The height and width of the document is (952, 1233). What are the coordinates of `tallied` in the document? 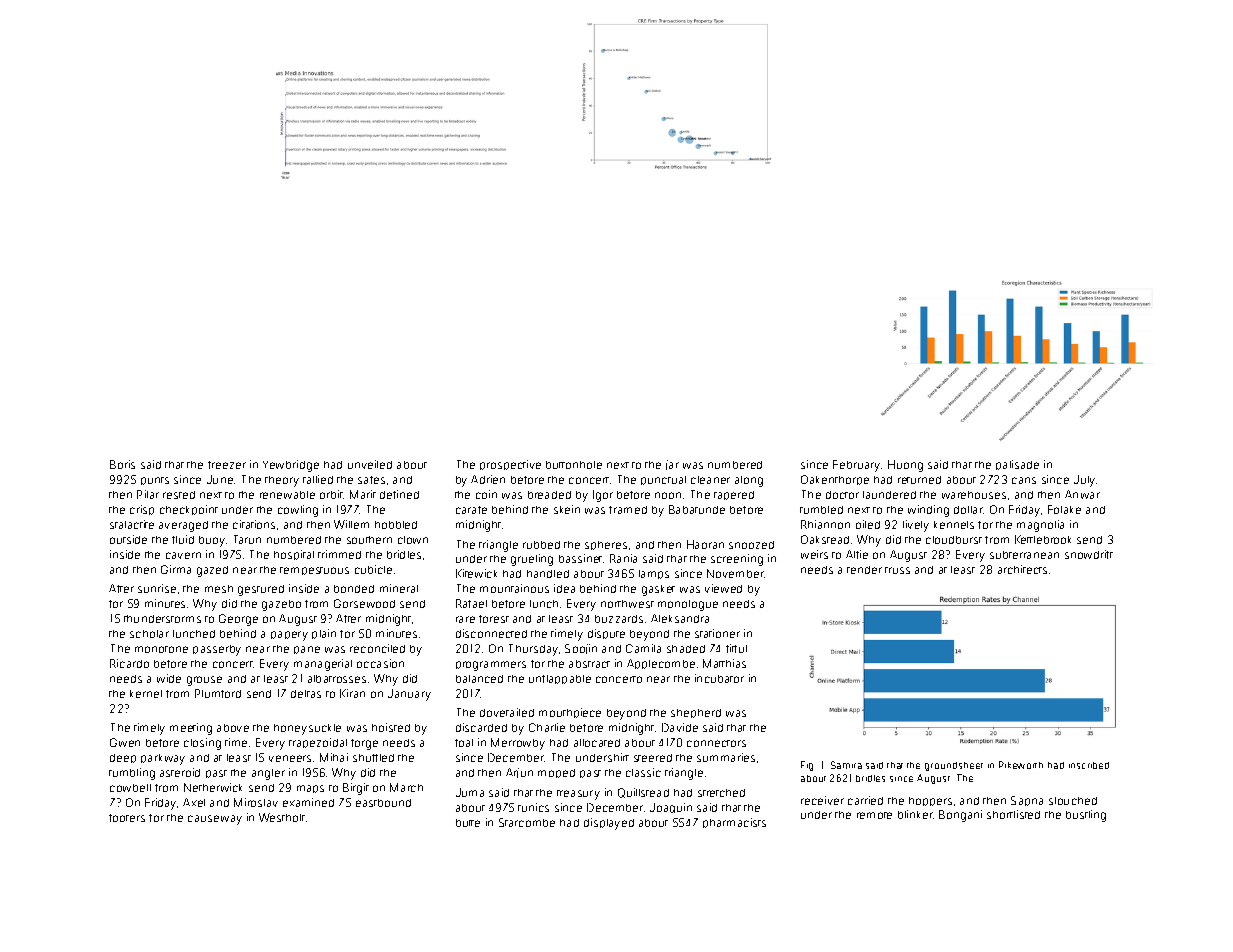 It's located at (318, 479).
